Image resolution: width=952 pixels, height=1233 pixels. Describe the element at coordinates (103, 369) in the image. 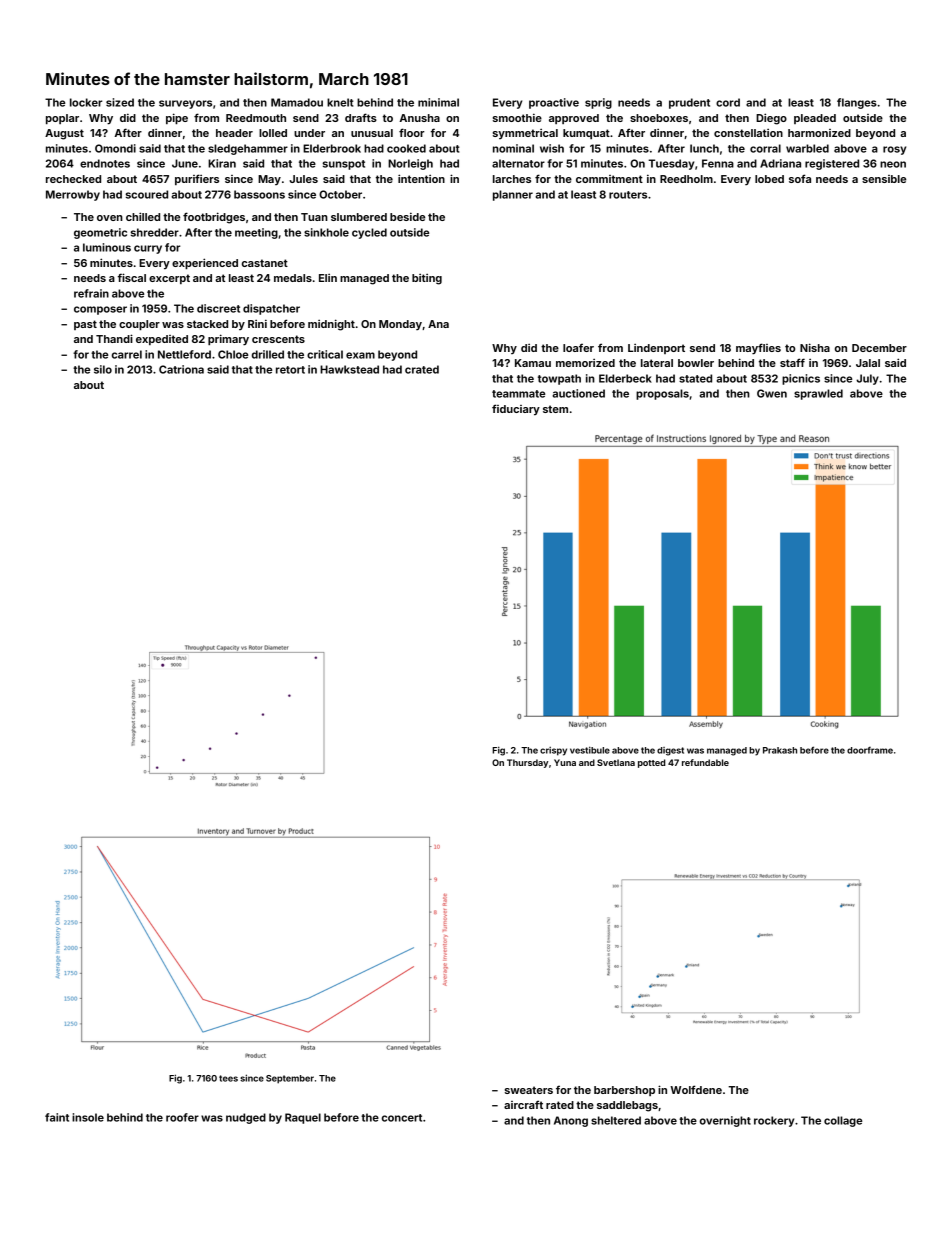

I see `silo` at that location.
